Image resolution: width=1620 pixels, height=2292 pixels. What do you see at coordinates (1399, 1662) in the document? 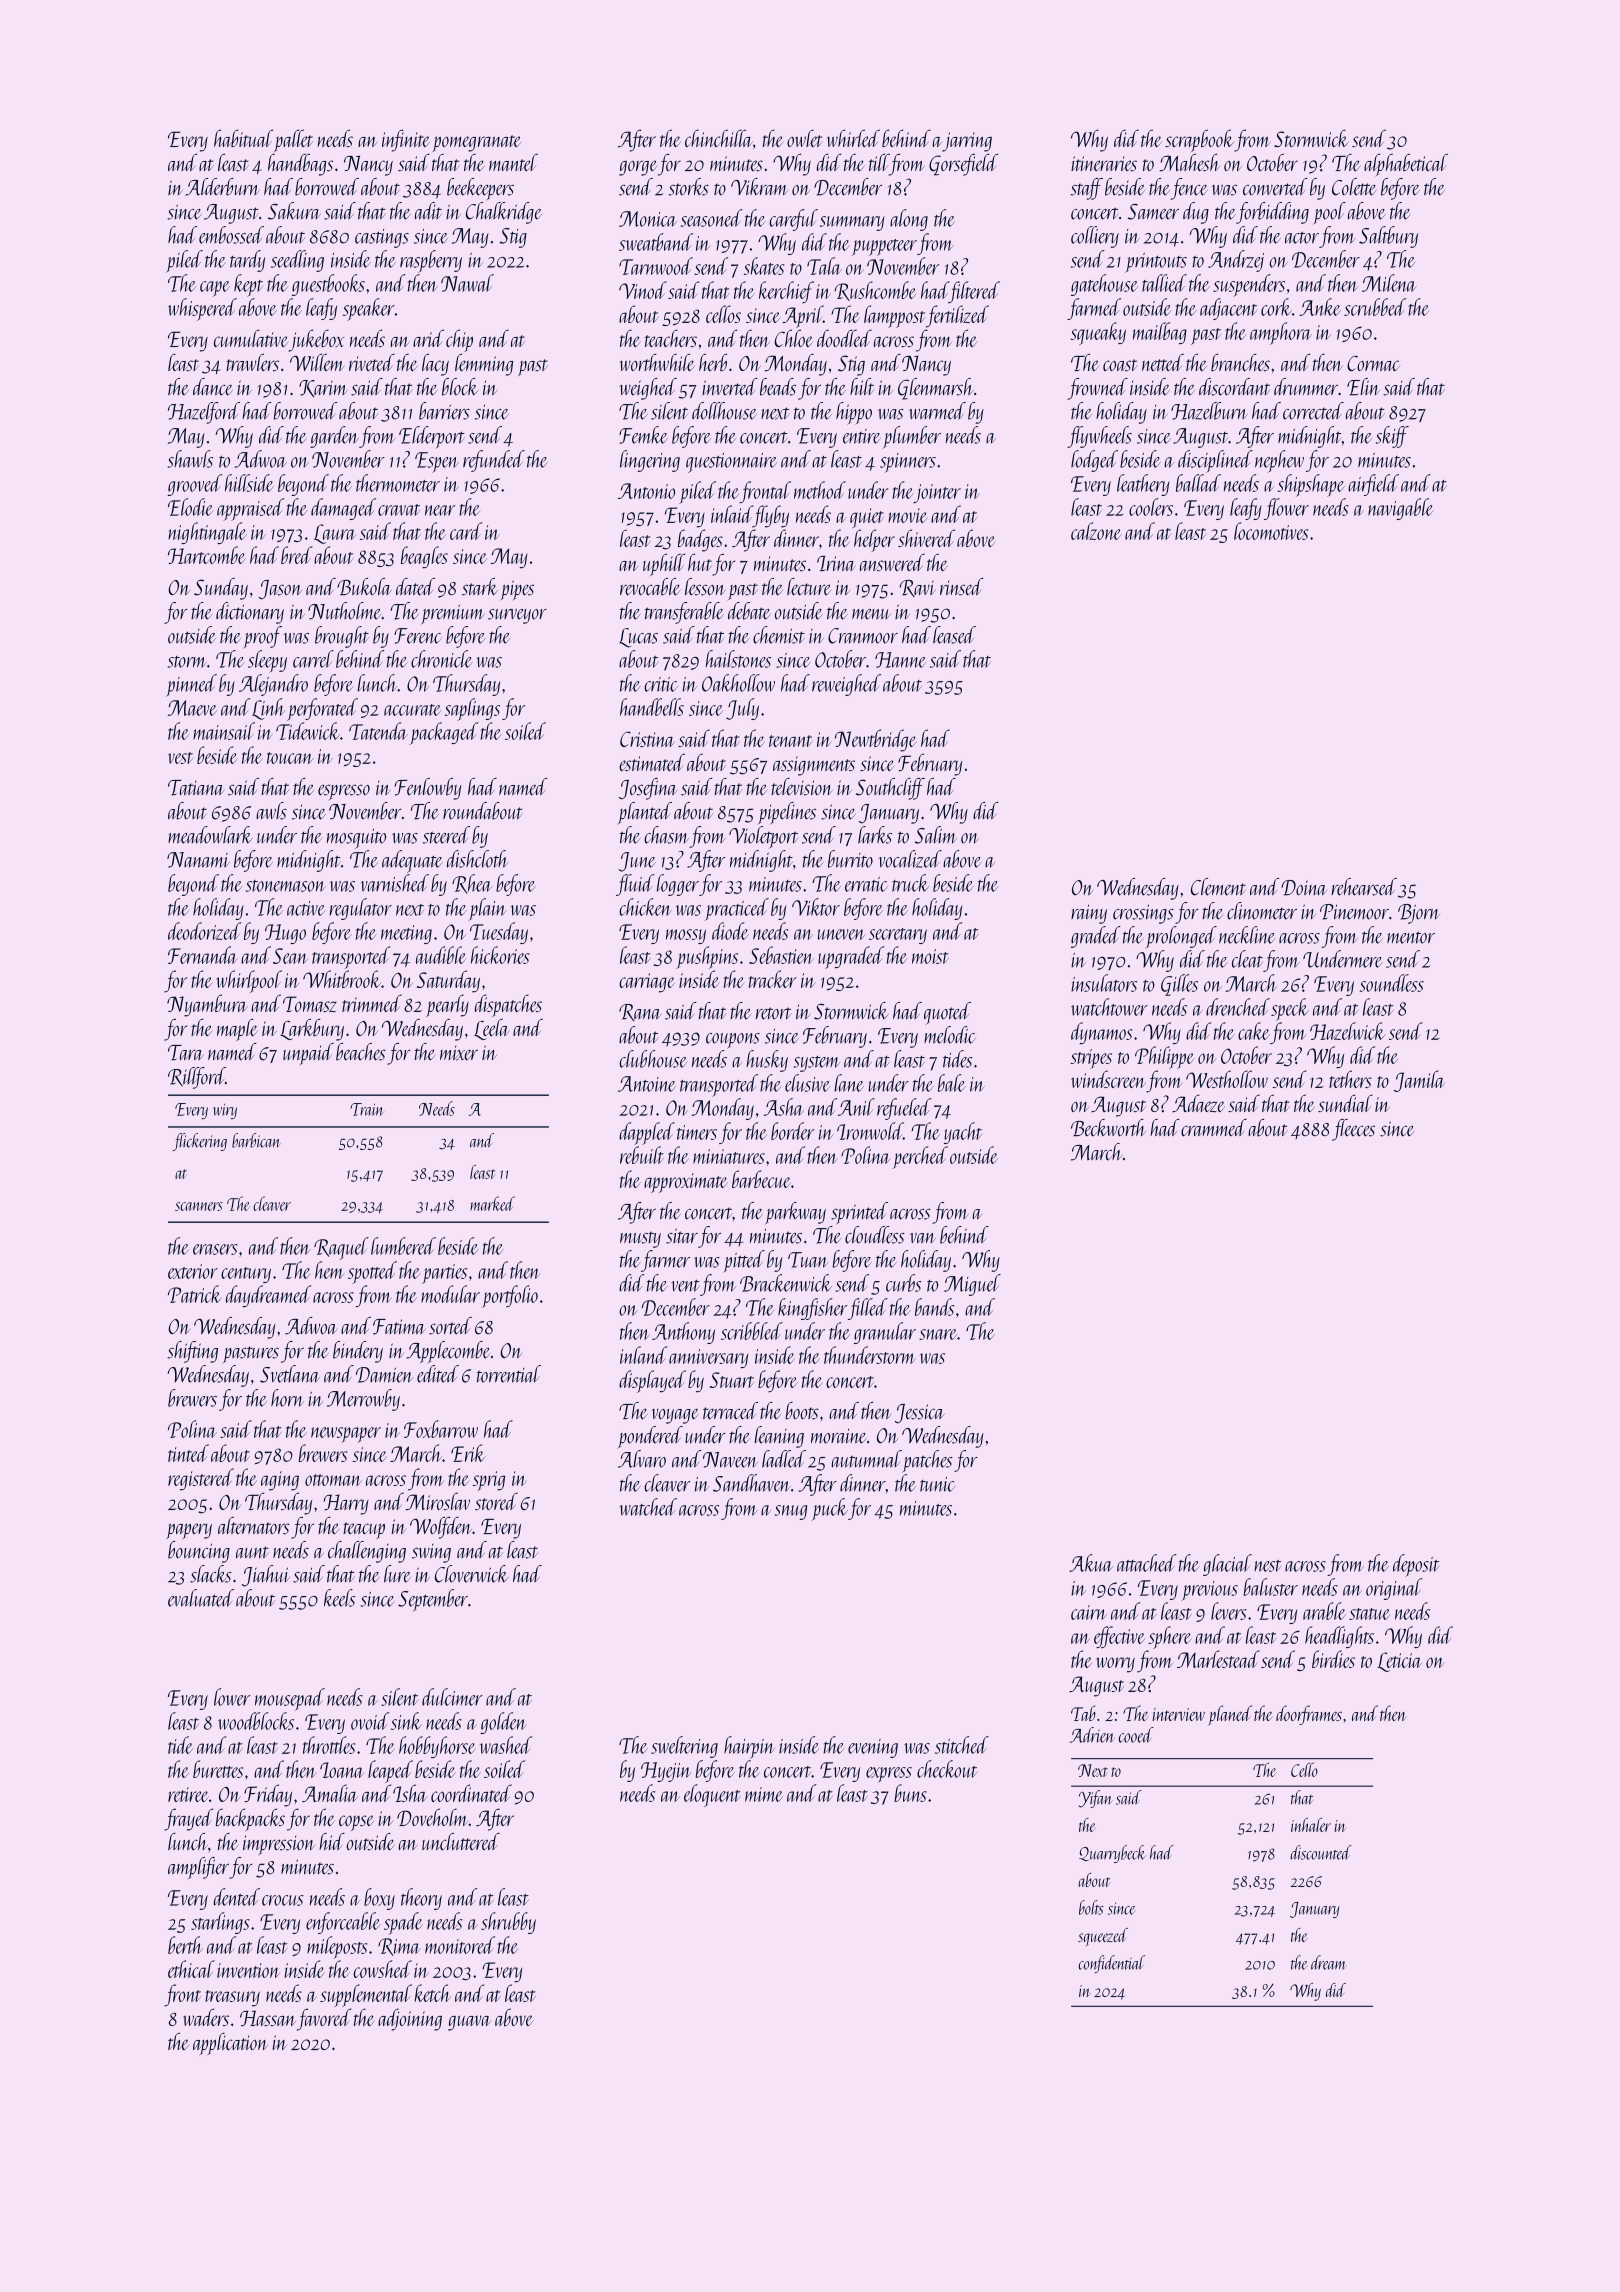
I see `Leticia` at bounding box center [1399, 1662].
